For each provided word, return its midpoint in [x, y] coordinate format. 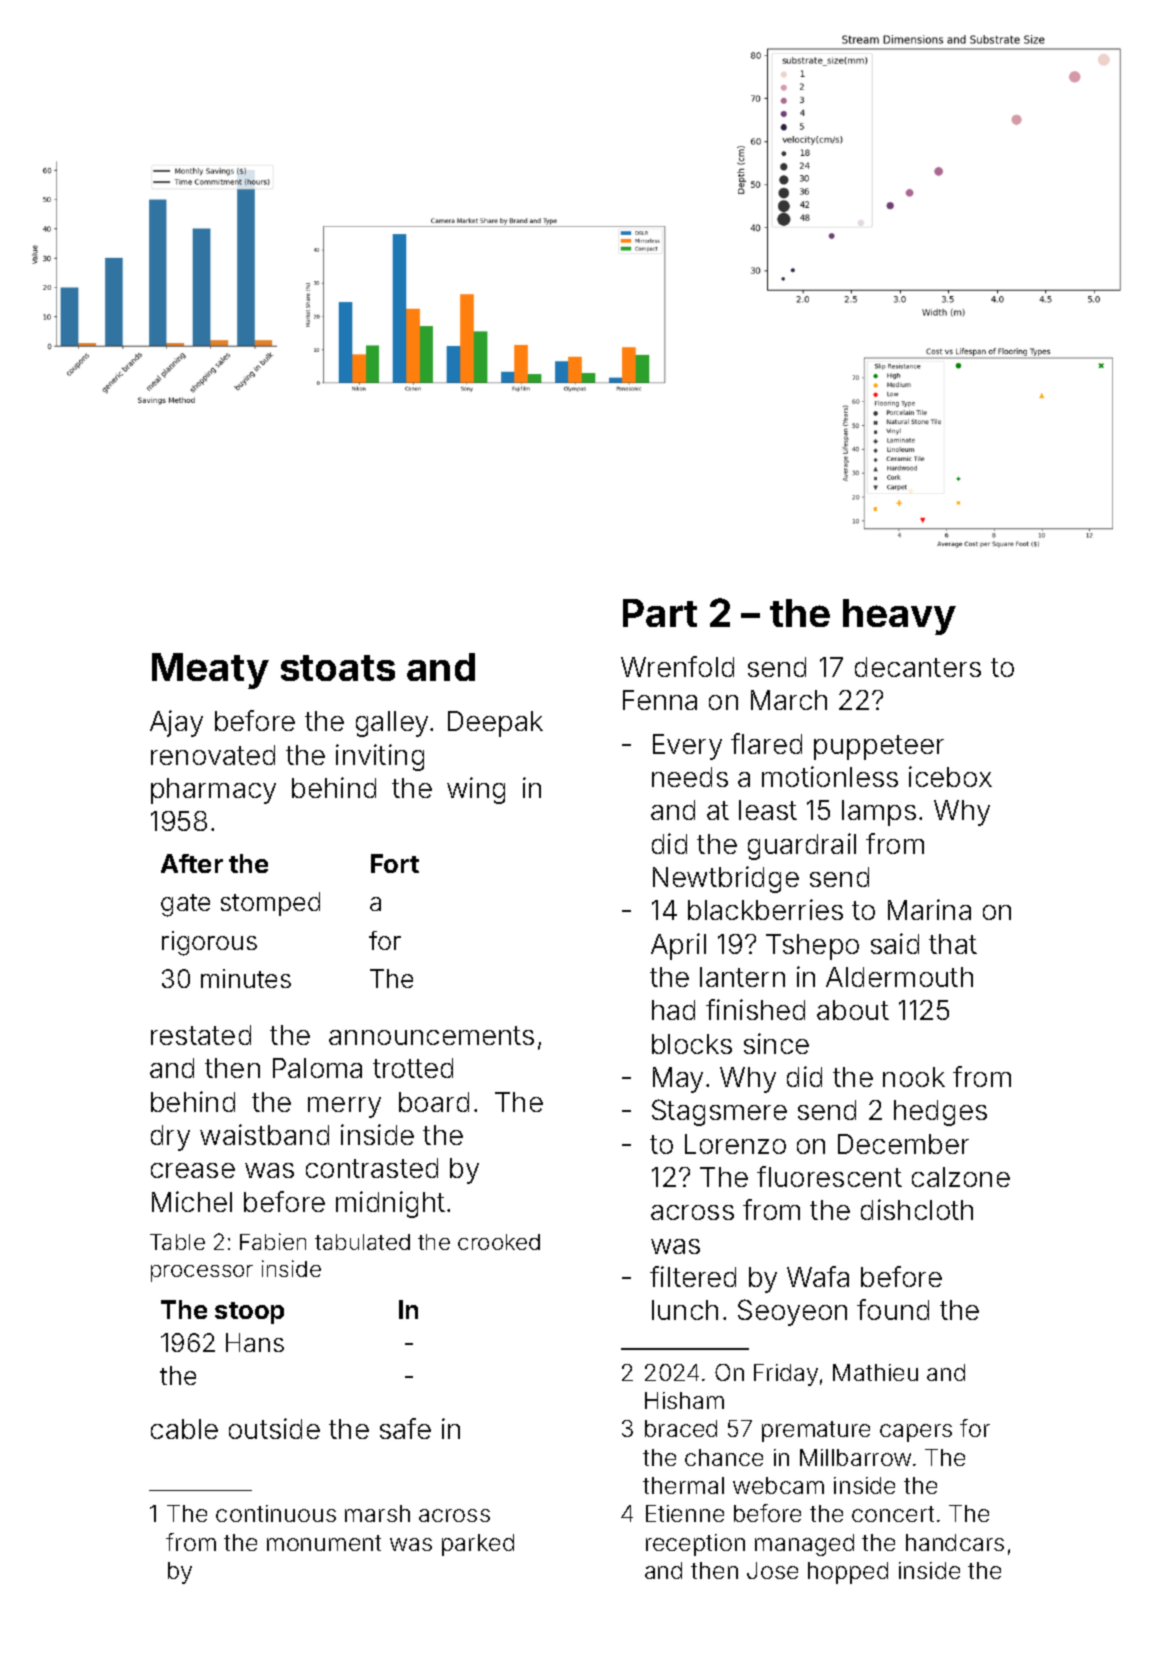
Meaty [210, 671]
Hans [255, 1342]
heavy [899, 617]
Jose [772, 1570]
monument [324, 1543]
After [192, 863]
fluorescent [829, 1176]
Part [660, 613]
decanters [918, 667]
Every [687, 747]
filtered [693, 1276]
